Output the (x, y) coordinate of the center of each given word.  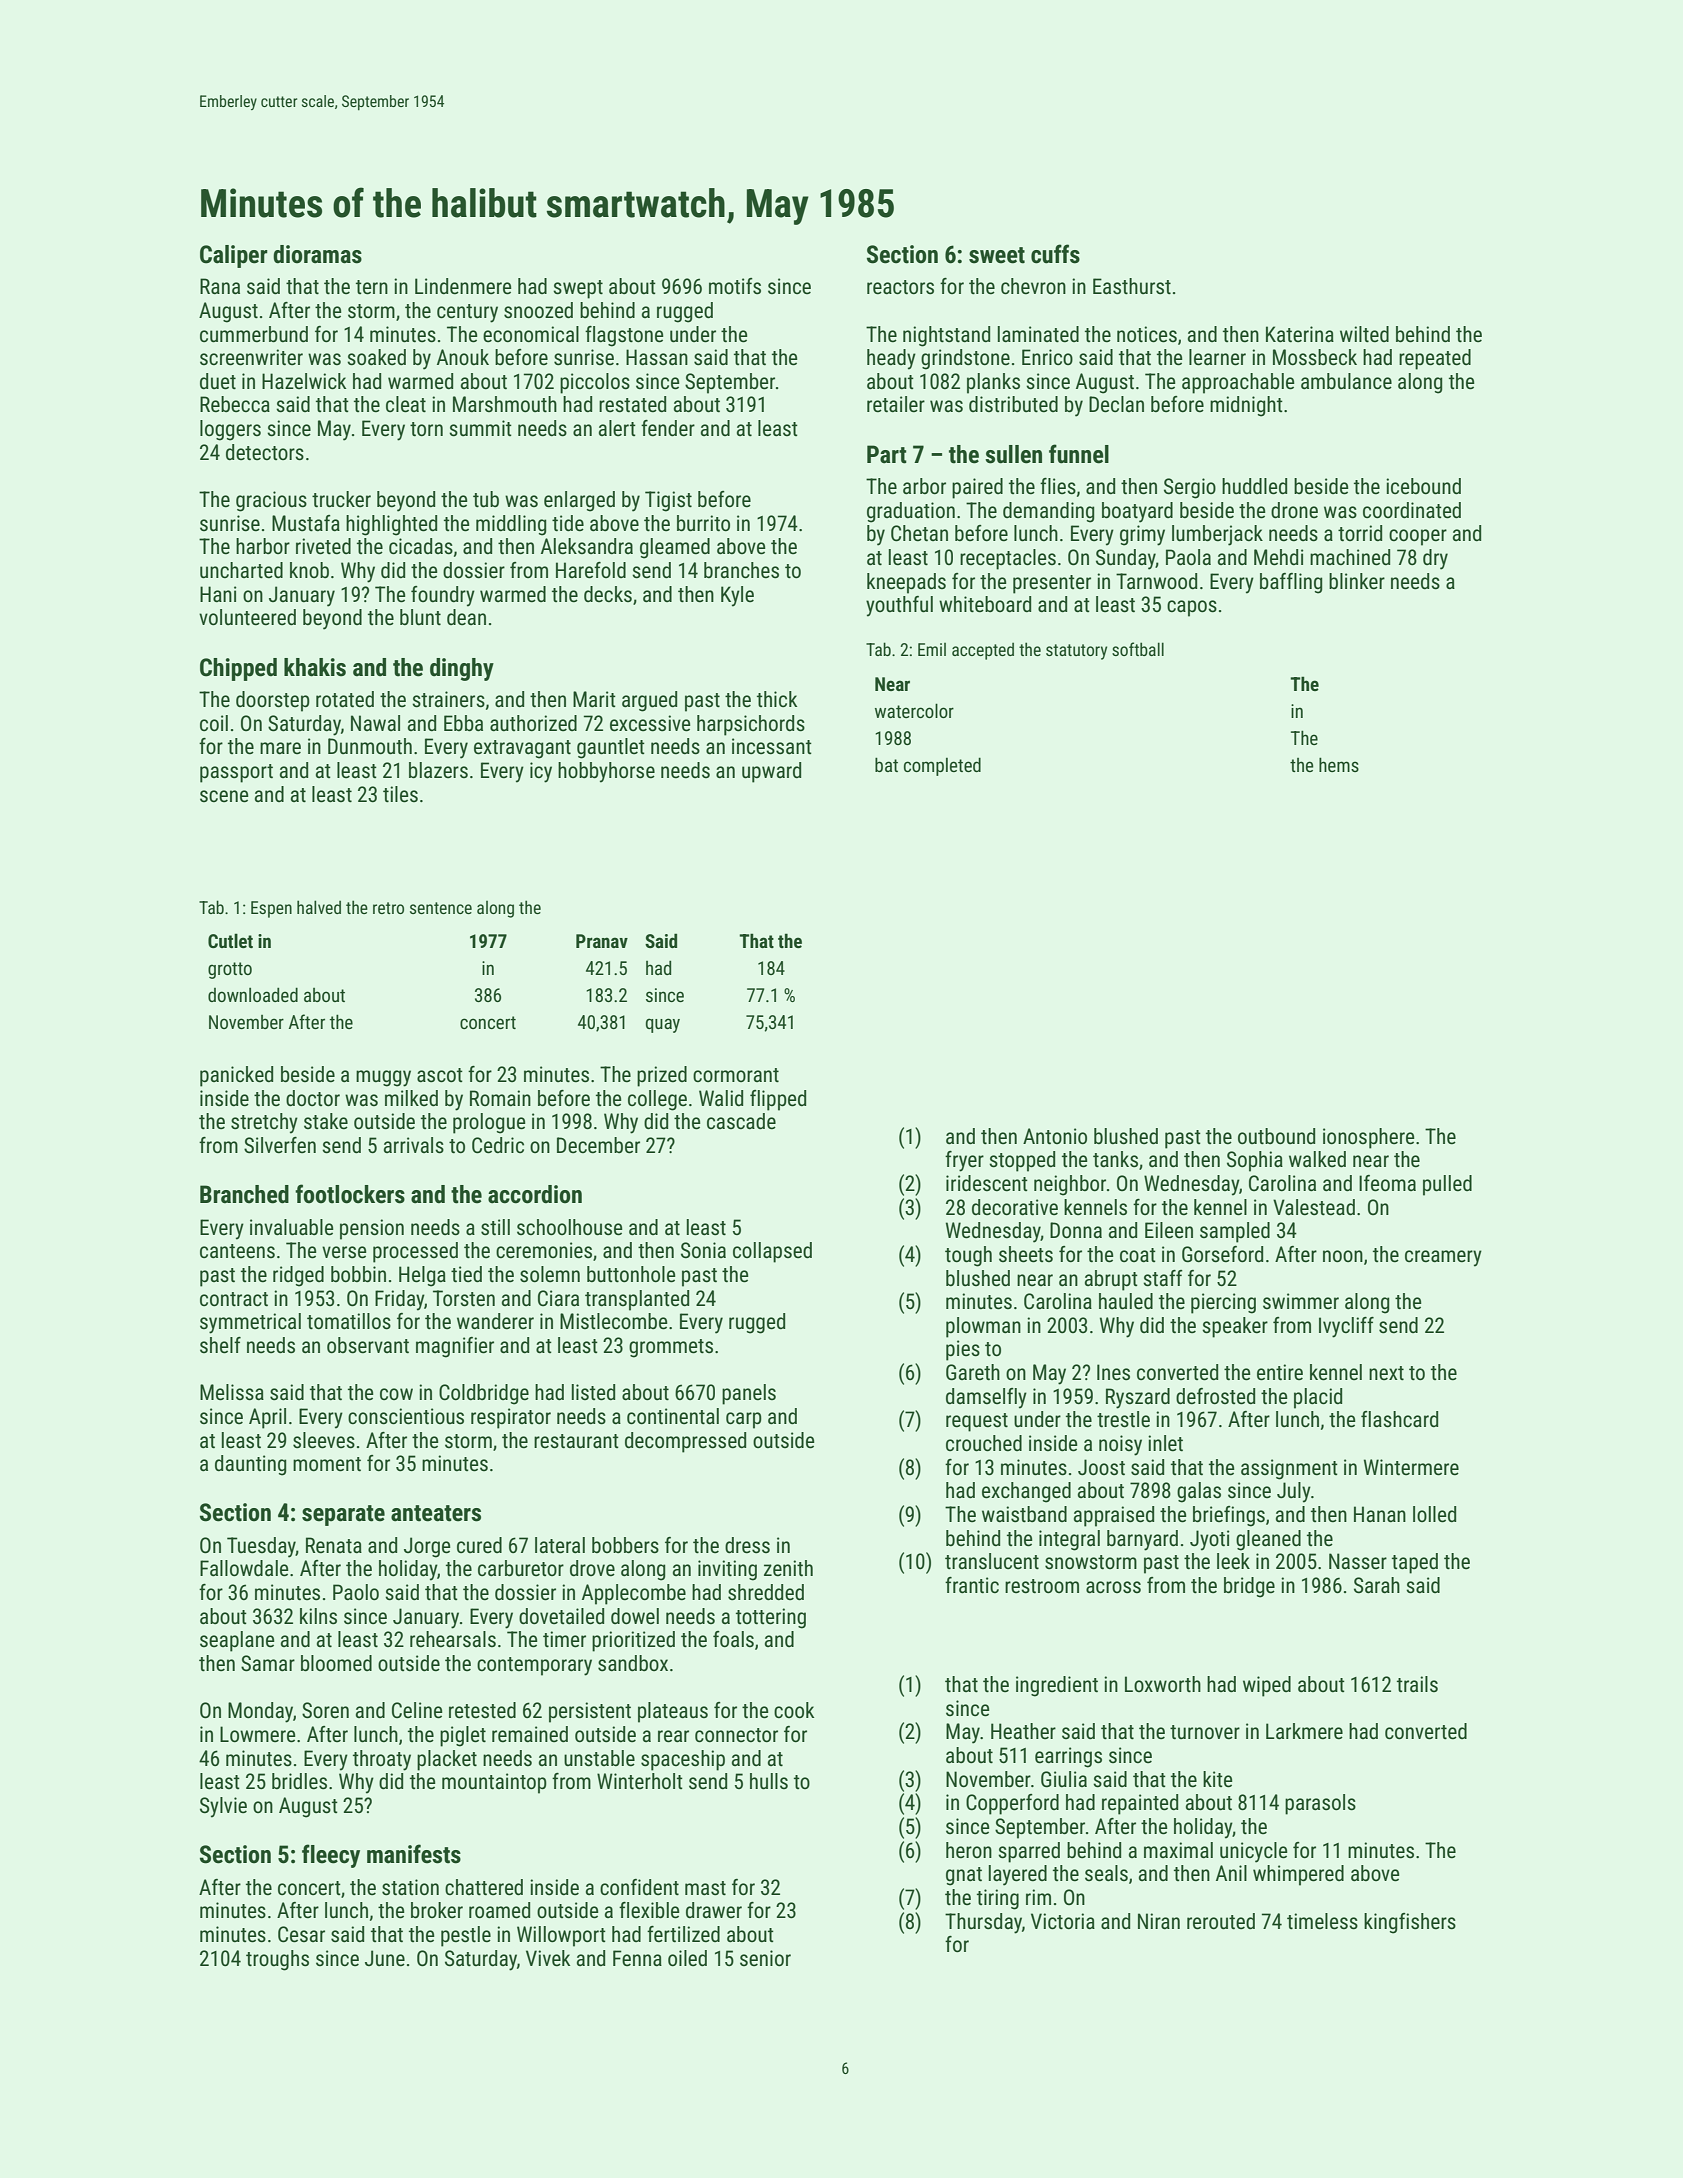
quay (663, 1025)
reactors (900, 287)
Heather (1023, 1731)
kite (1217, 1779)
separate (343, 1515)
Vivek (548, 1958)
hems (1339, 764)
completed (942, 766)
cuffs (1055, 254)
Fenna (637, 1958)
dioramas (317, 254)
